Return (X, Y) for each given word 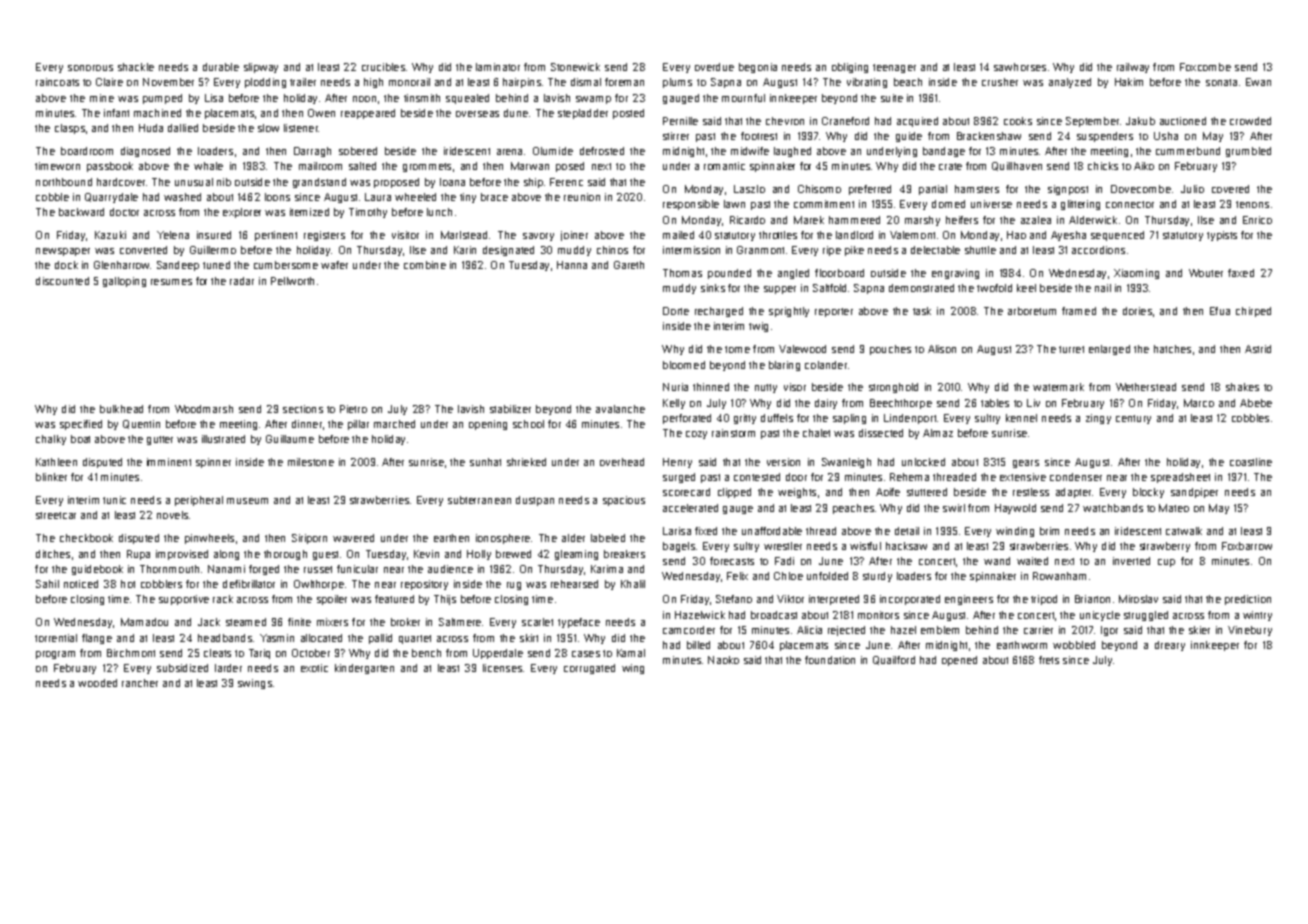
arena (509, 152)
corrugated (589, 669)
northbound (64, 182)
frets (1049, 660)
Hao (1016, 235)
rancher (140, 683)
